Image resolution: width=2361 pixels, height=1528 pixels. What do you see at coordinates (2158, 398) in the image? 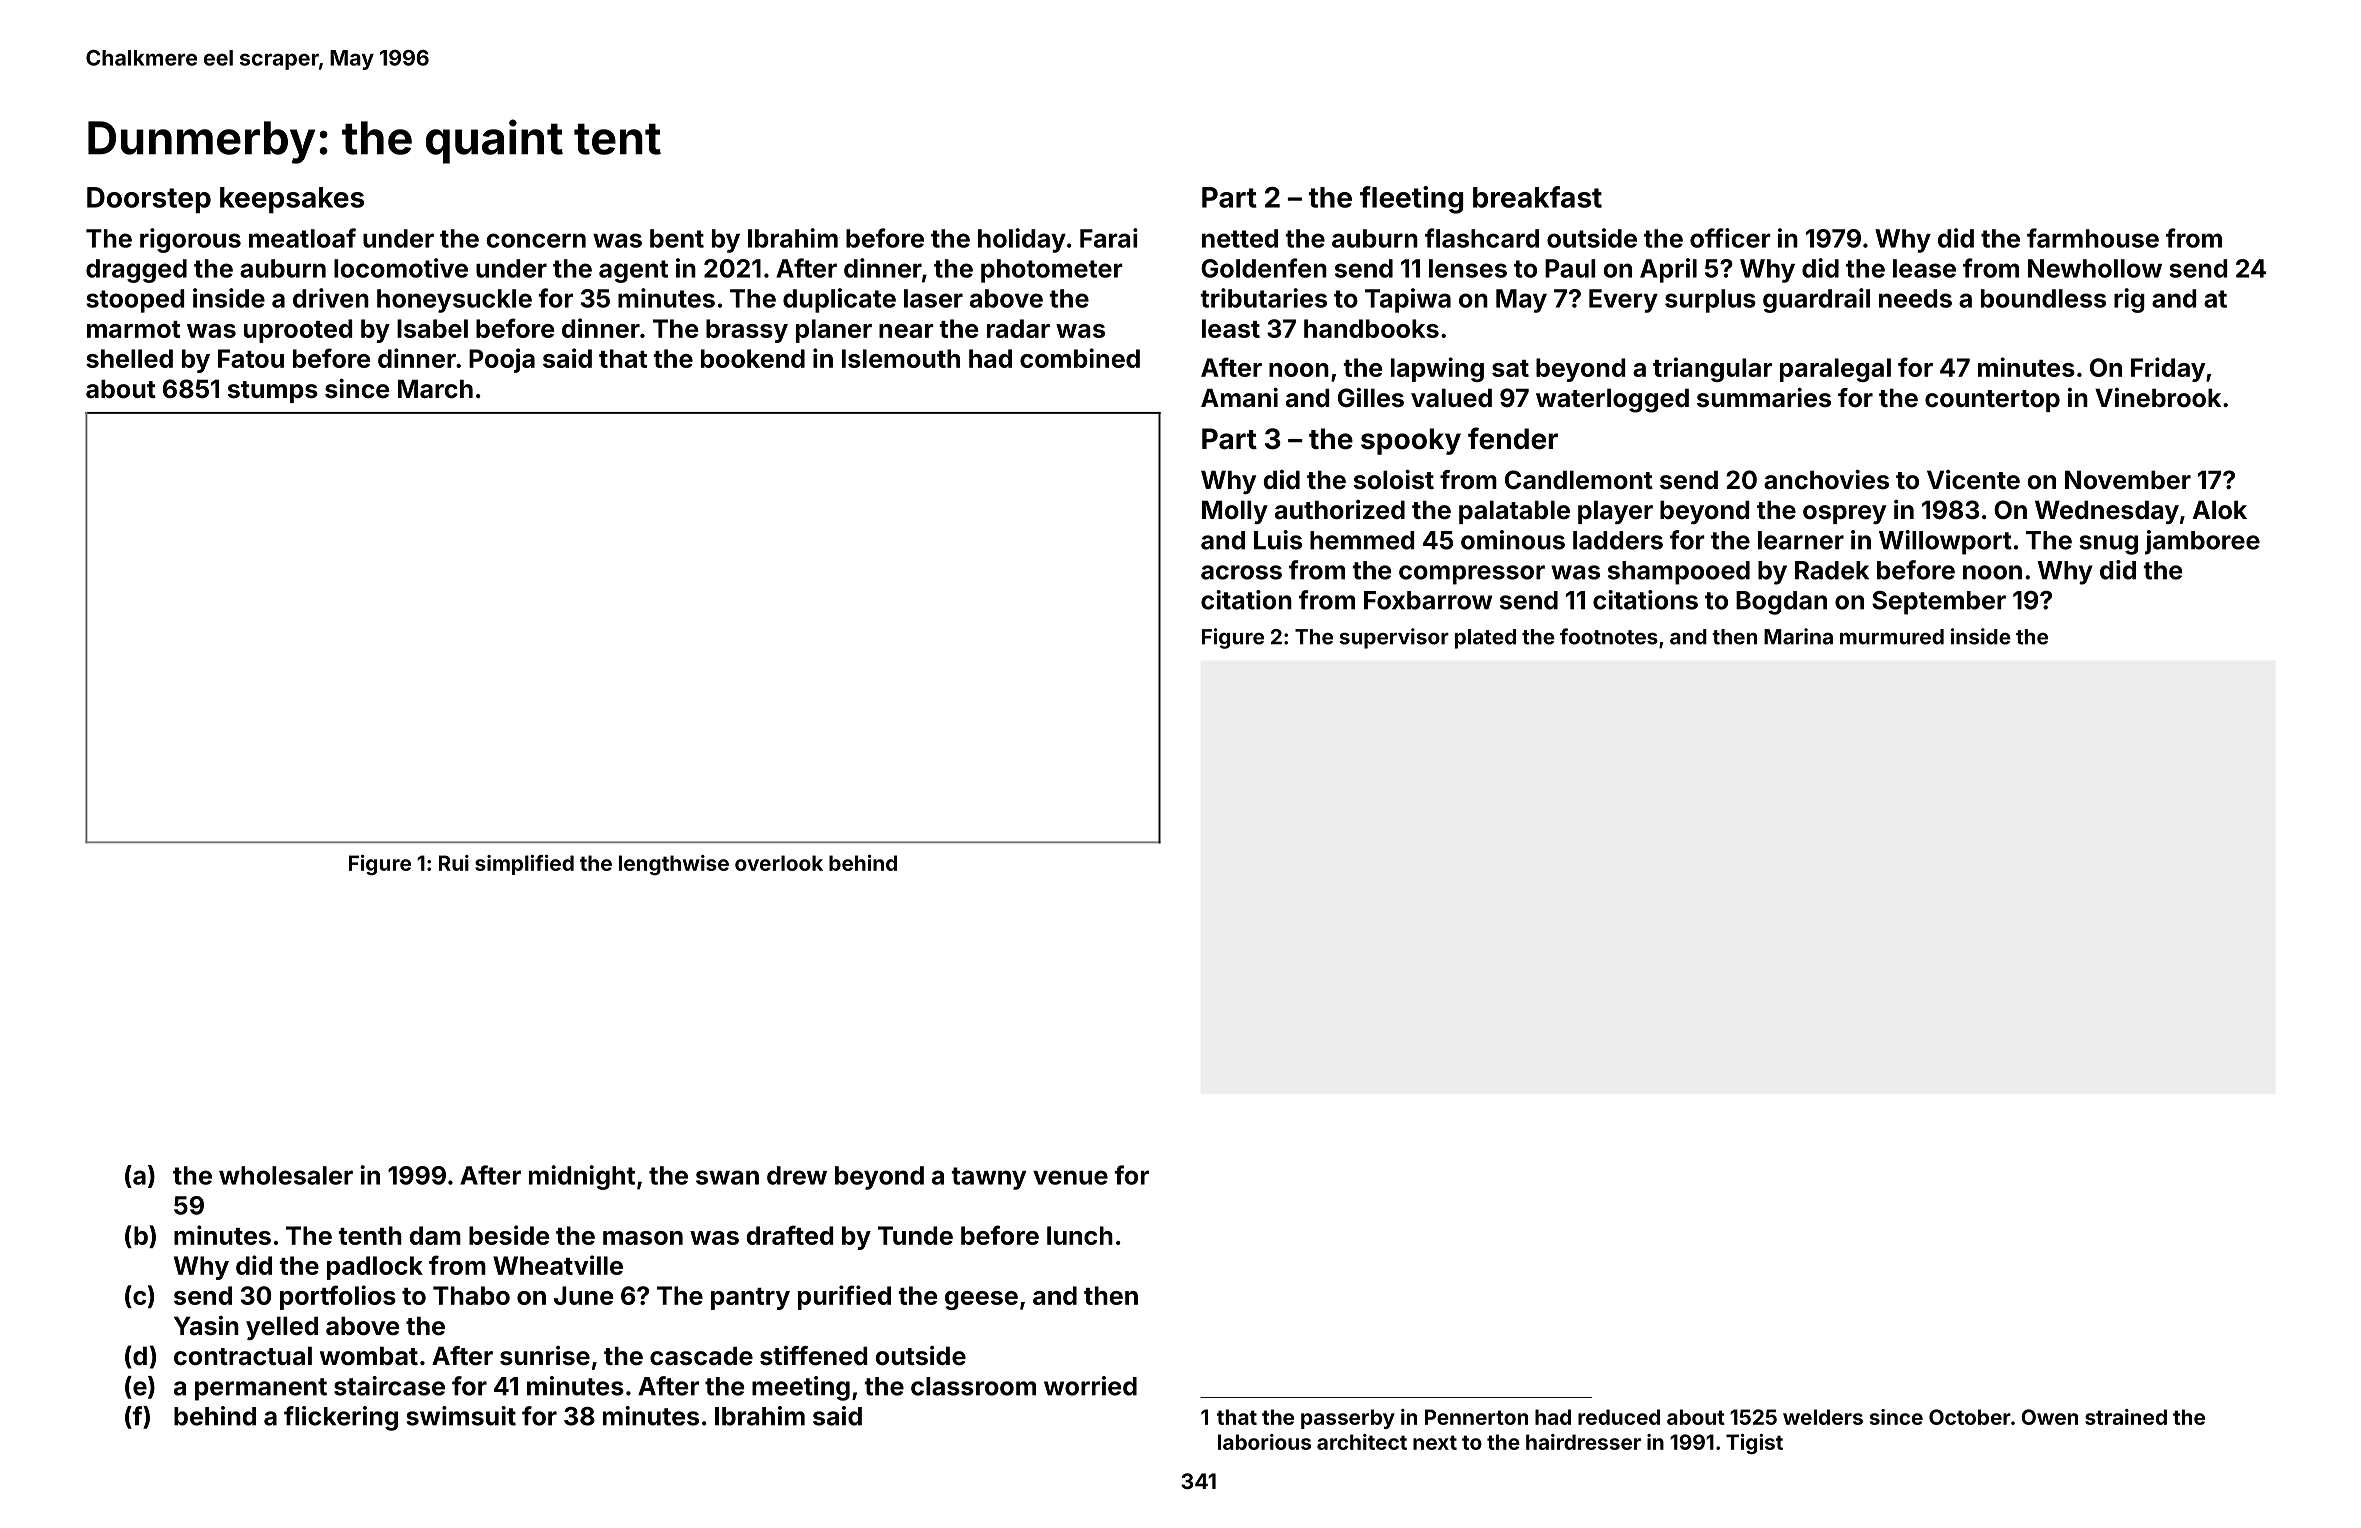
I see `Vinebrook` at bounding box center [2158, 398].
